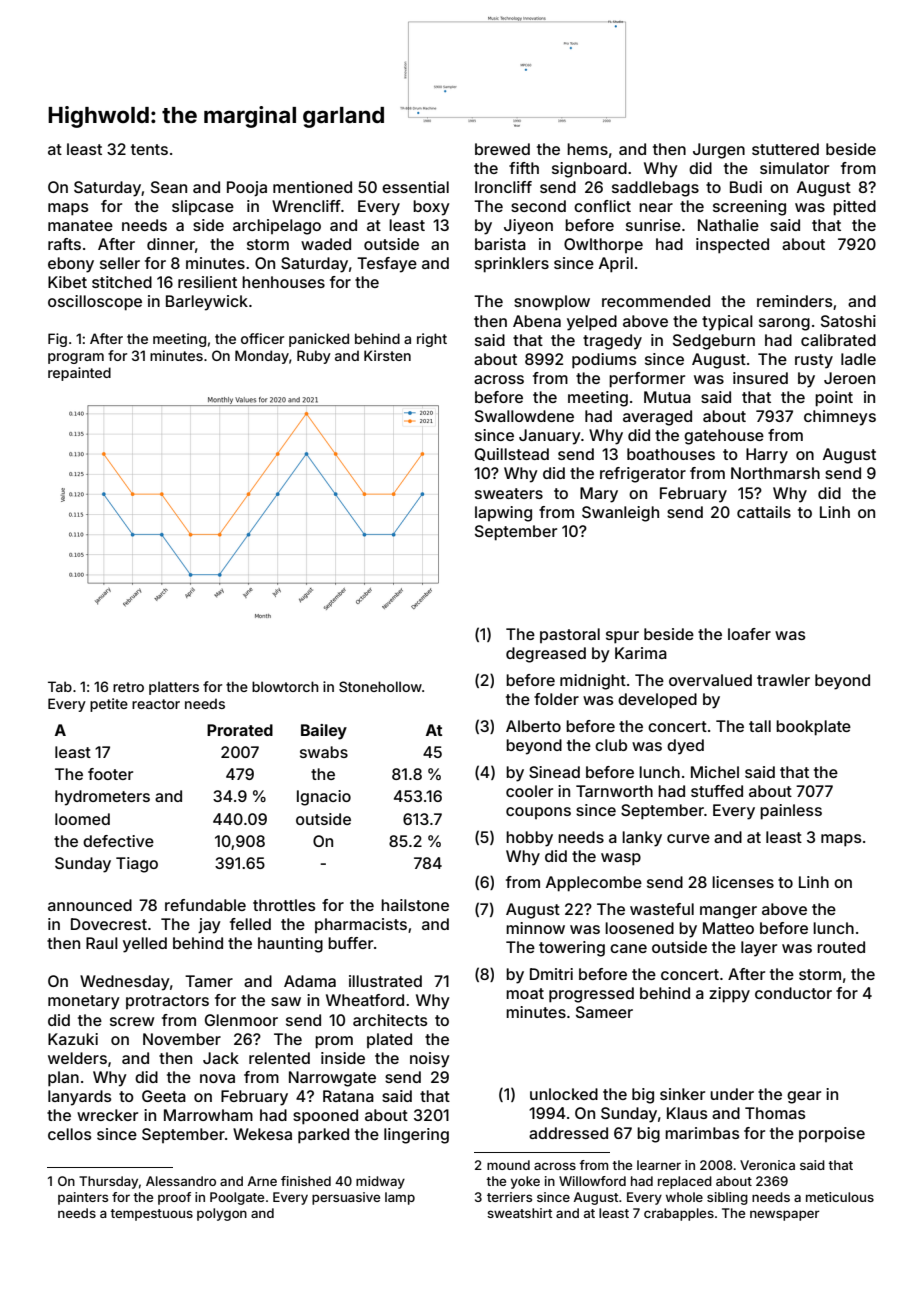 The width and height of the screenshot is (924, 1308). Describe the element at coordinates (554, 772) in the screenshot. I see `Sinead` at that location.
